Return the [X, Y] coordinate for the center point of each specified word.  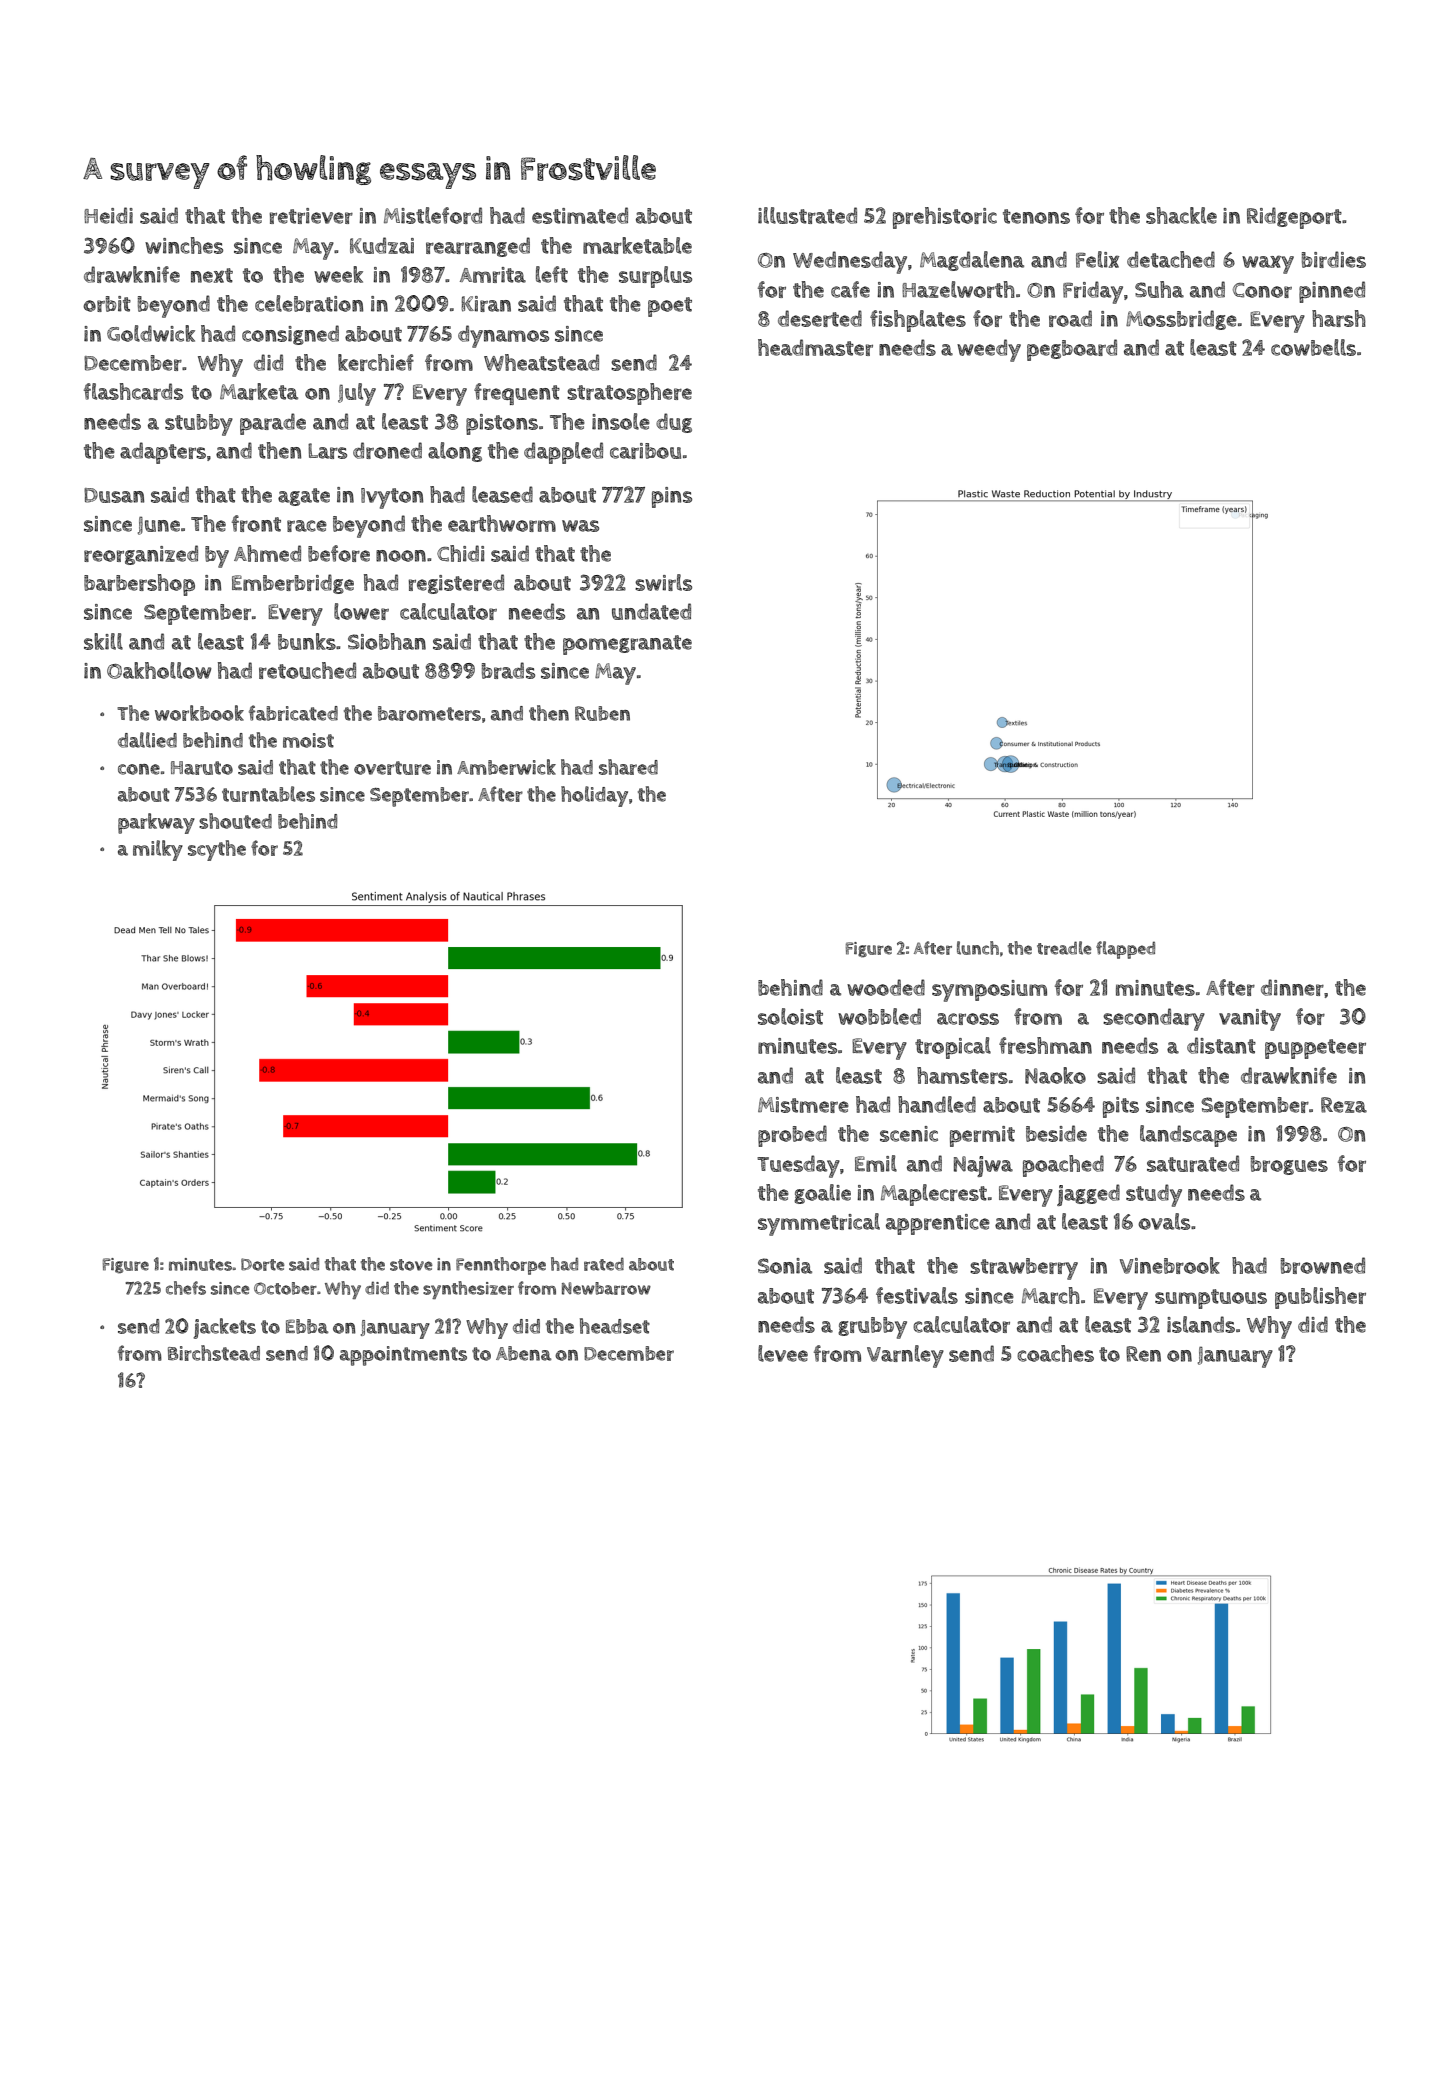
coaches [1055, 1353]
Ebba [307, 1326]
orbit [107, 304]
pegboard [1072, 350]
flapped [1125, 950]
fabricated [293, 713]
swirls [663, 582]
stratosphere [629, 394]
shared [628, 767]
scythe [217, 850]
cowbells [1313, 347]
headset [615, 1326]
